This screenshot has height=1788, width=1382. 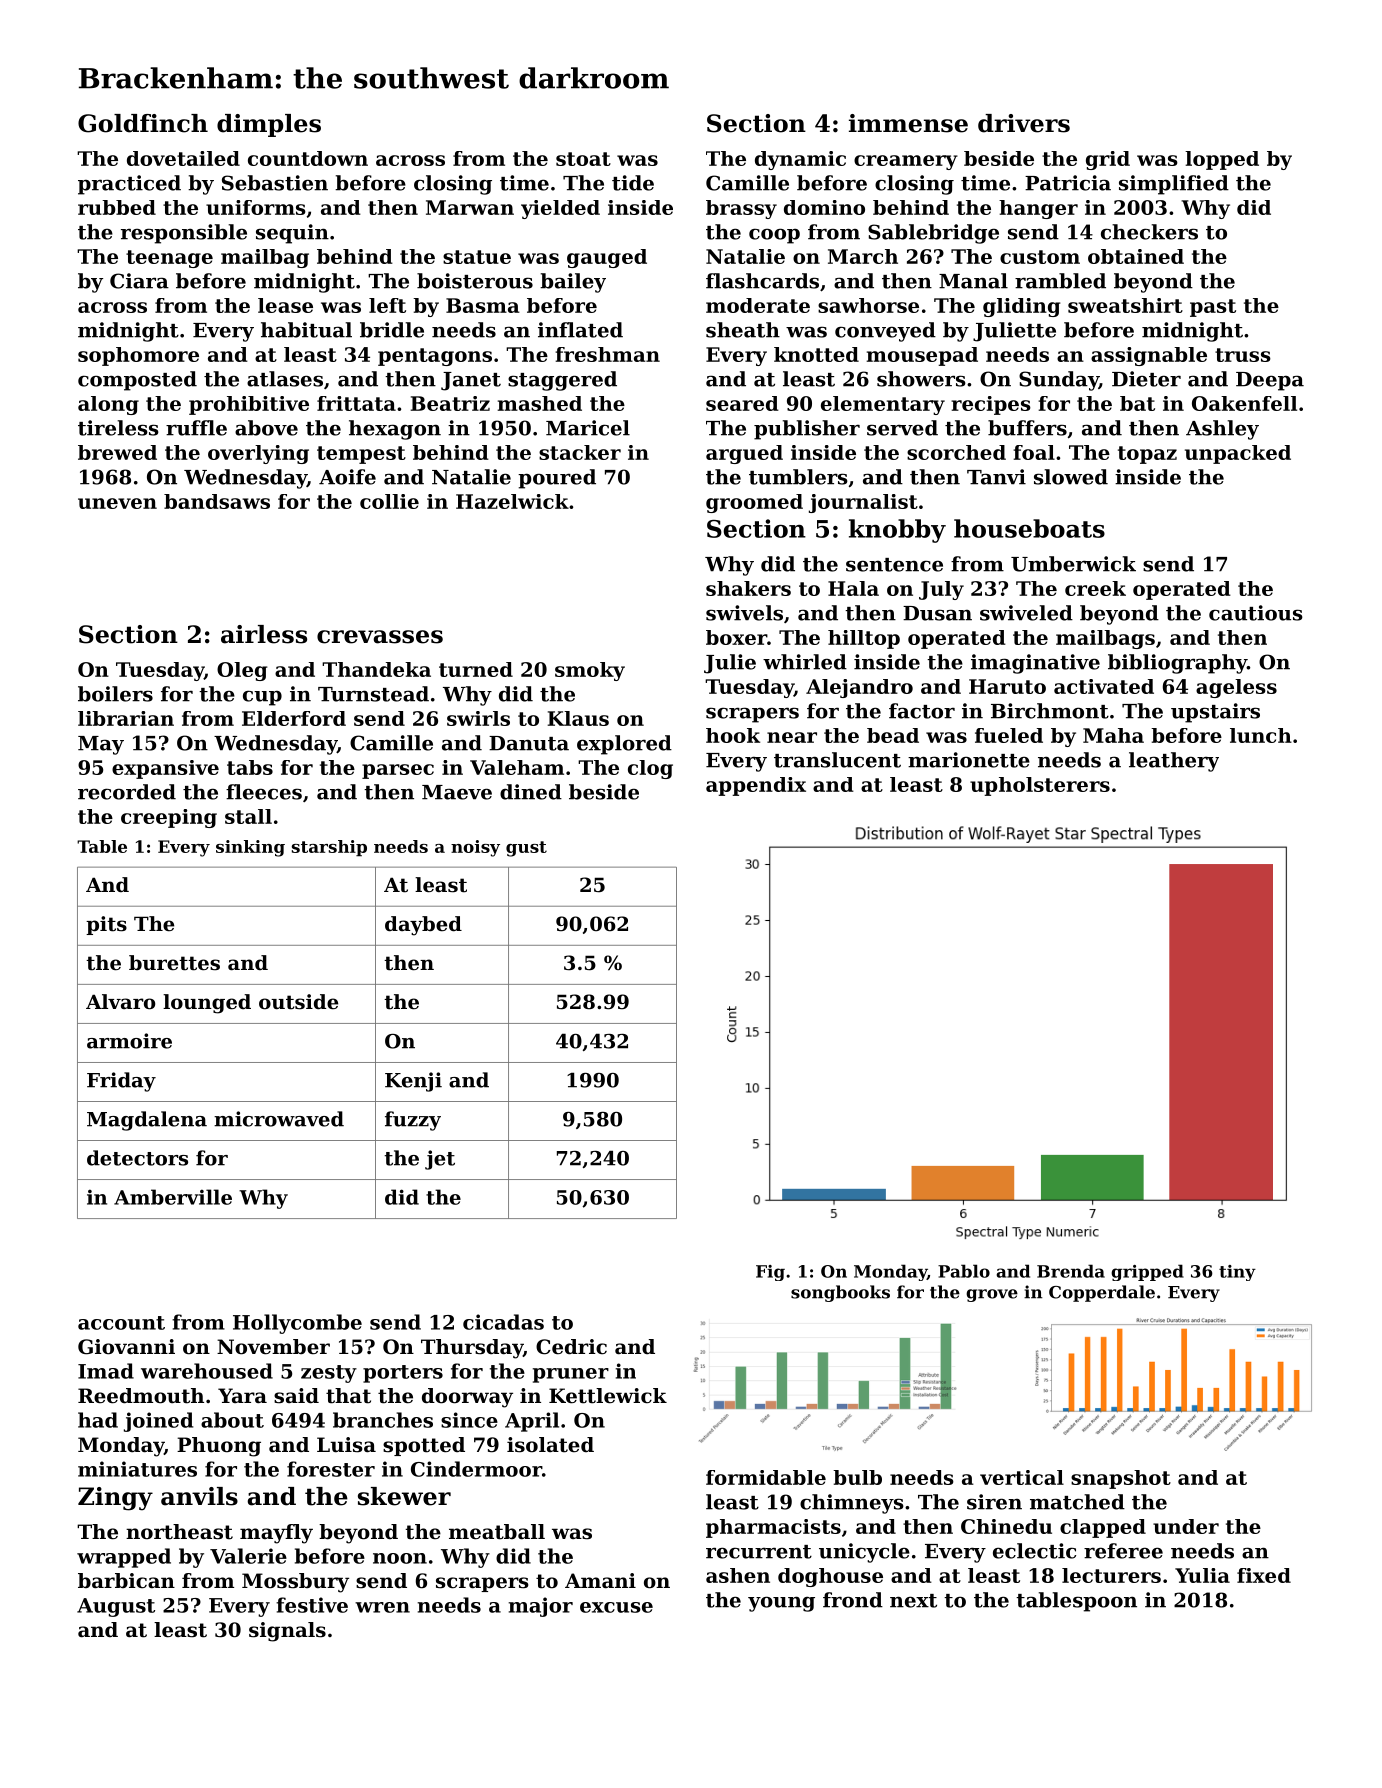 What do you see at coordinates (147, 1121) in the screenshot?
I see `Magdalena` at bounding box center [147, 1121].
